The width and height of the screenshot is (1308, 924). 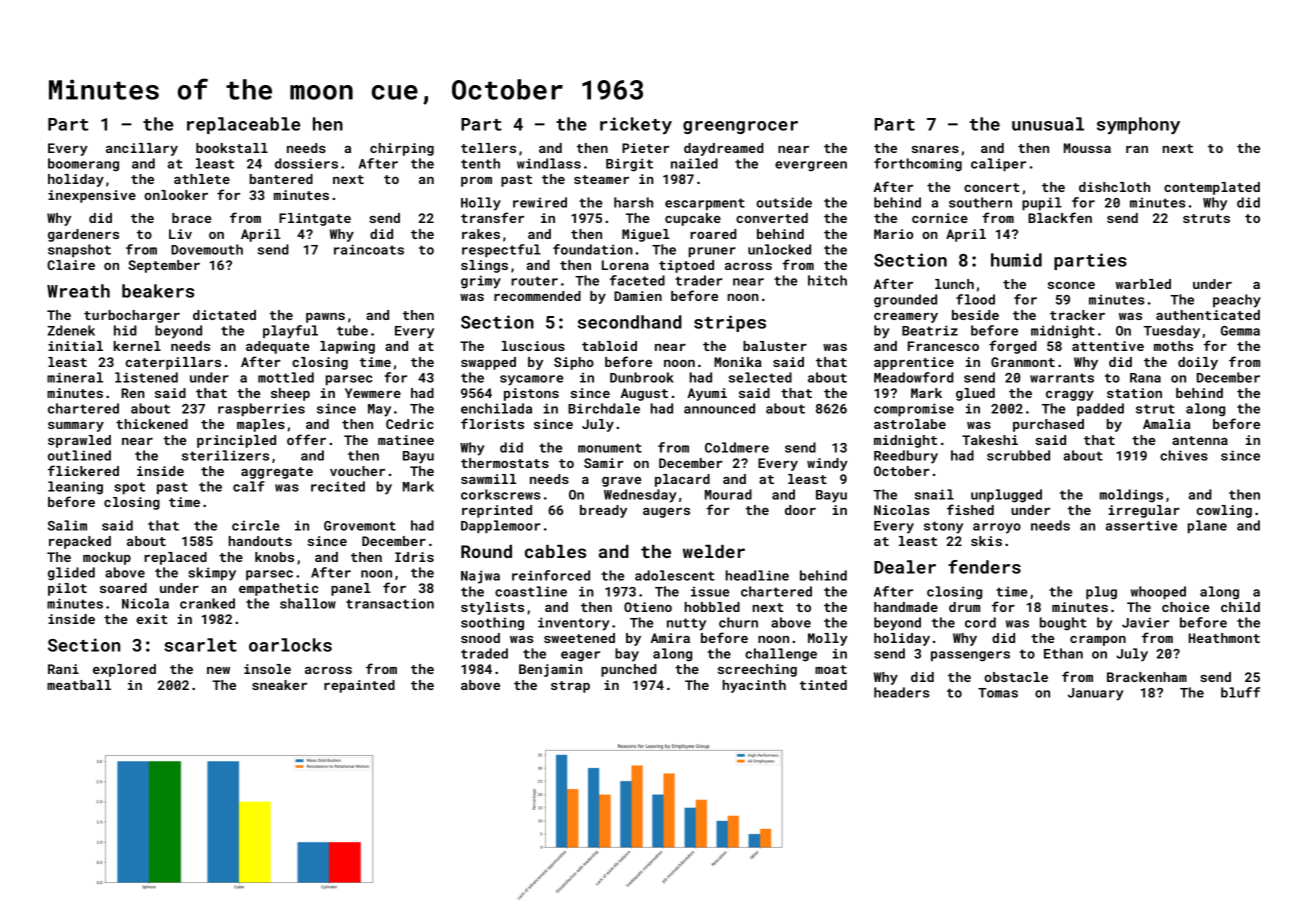 I want to click on enchilada, so click(x=496, y=408).
